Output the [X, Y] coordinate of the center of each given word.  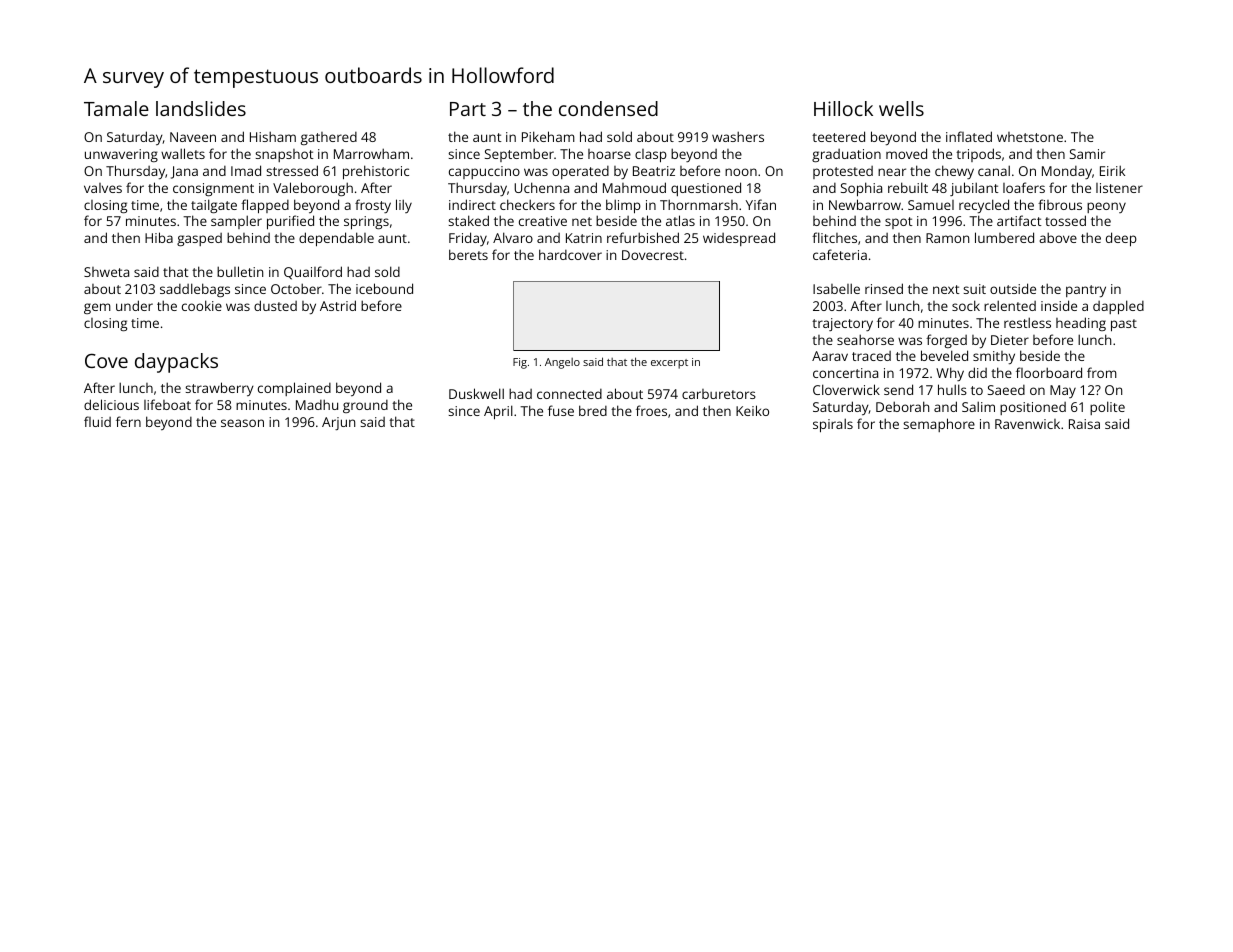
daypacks [176, 363]
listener [1119, 188]
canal [994, 170]
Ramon [947, 238]
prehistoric [376, 172]
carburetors [719, 394]
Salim [978, 406]
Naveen [193, 137]
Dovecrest [653, 255]
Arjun [338, 423]
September [519, 155]
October [296, 288]
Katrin [584, 238]
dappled [1118, 307]
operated [580, 172]
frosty [373, 206]
